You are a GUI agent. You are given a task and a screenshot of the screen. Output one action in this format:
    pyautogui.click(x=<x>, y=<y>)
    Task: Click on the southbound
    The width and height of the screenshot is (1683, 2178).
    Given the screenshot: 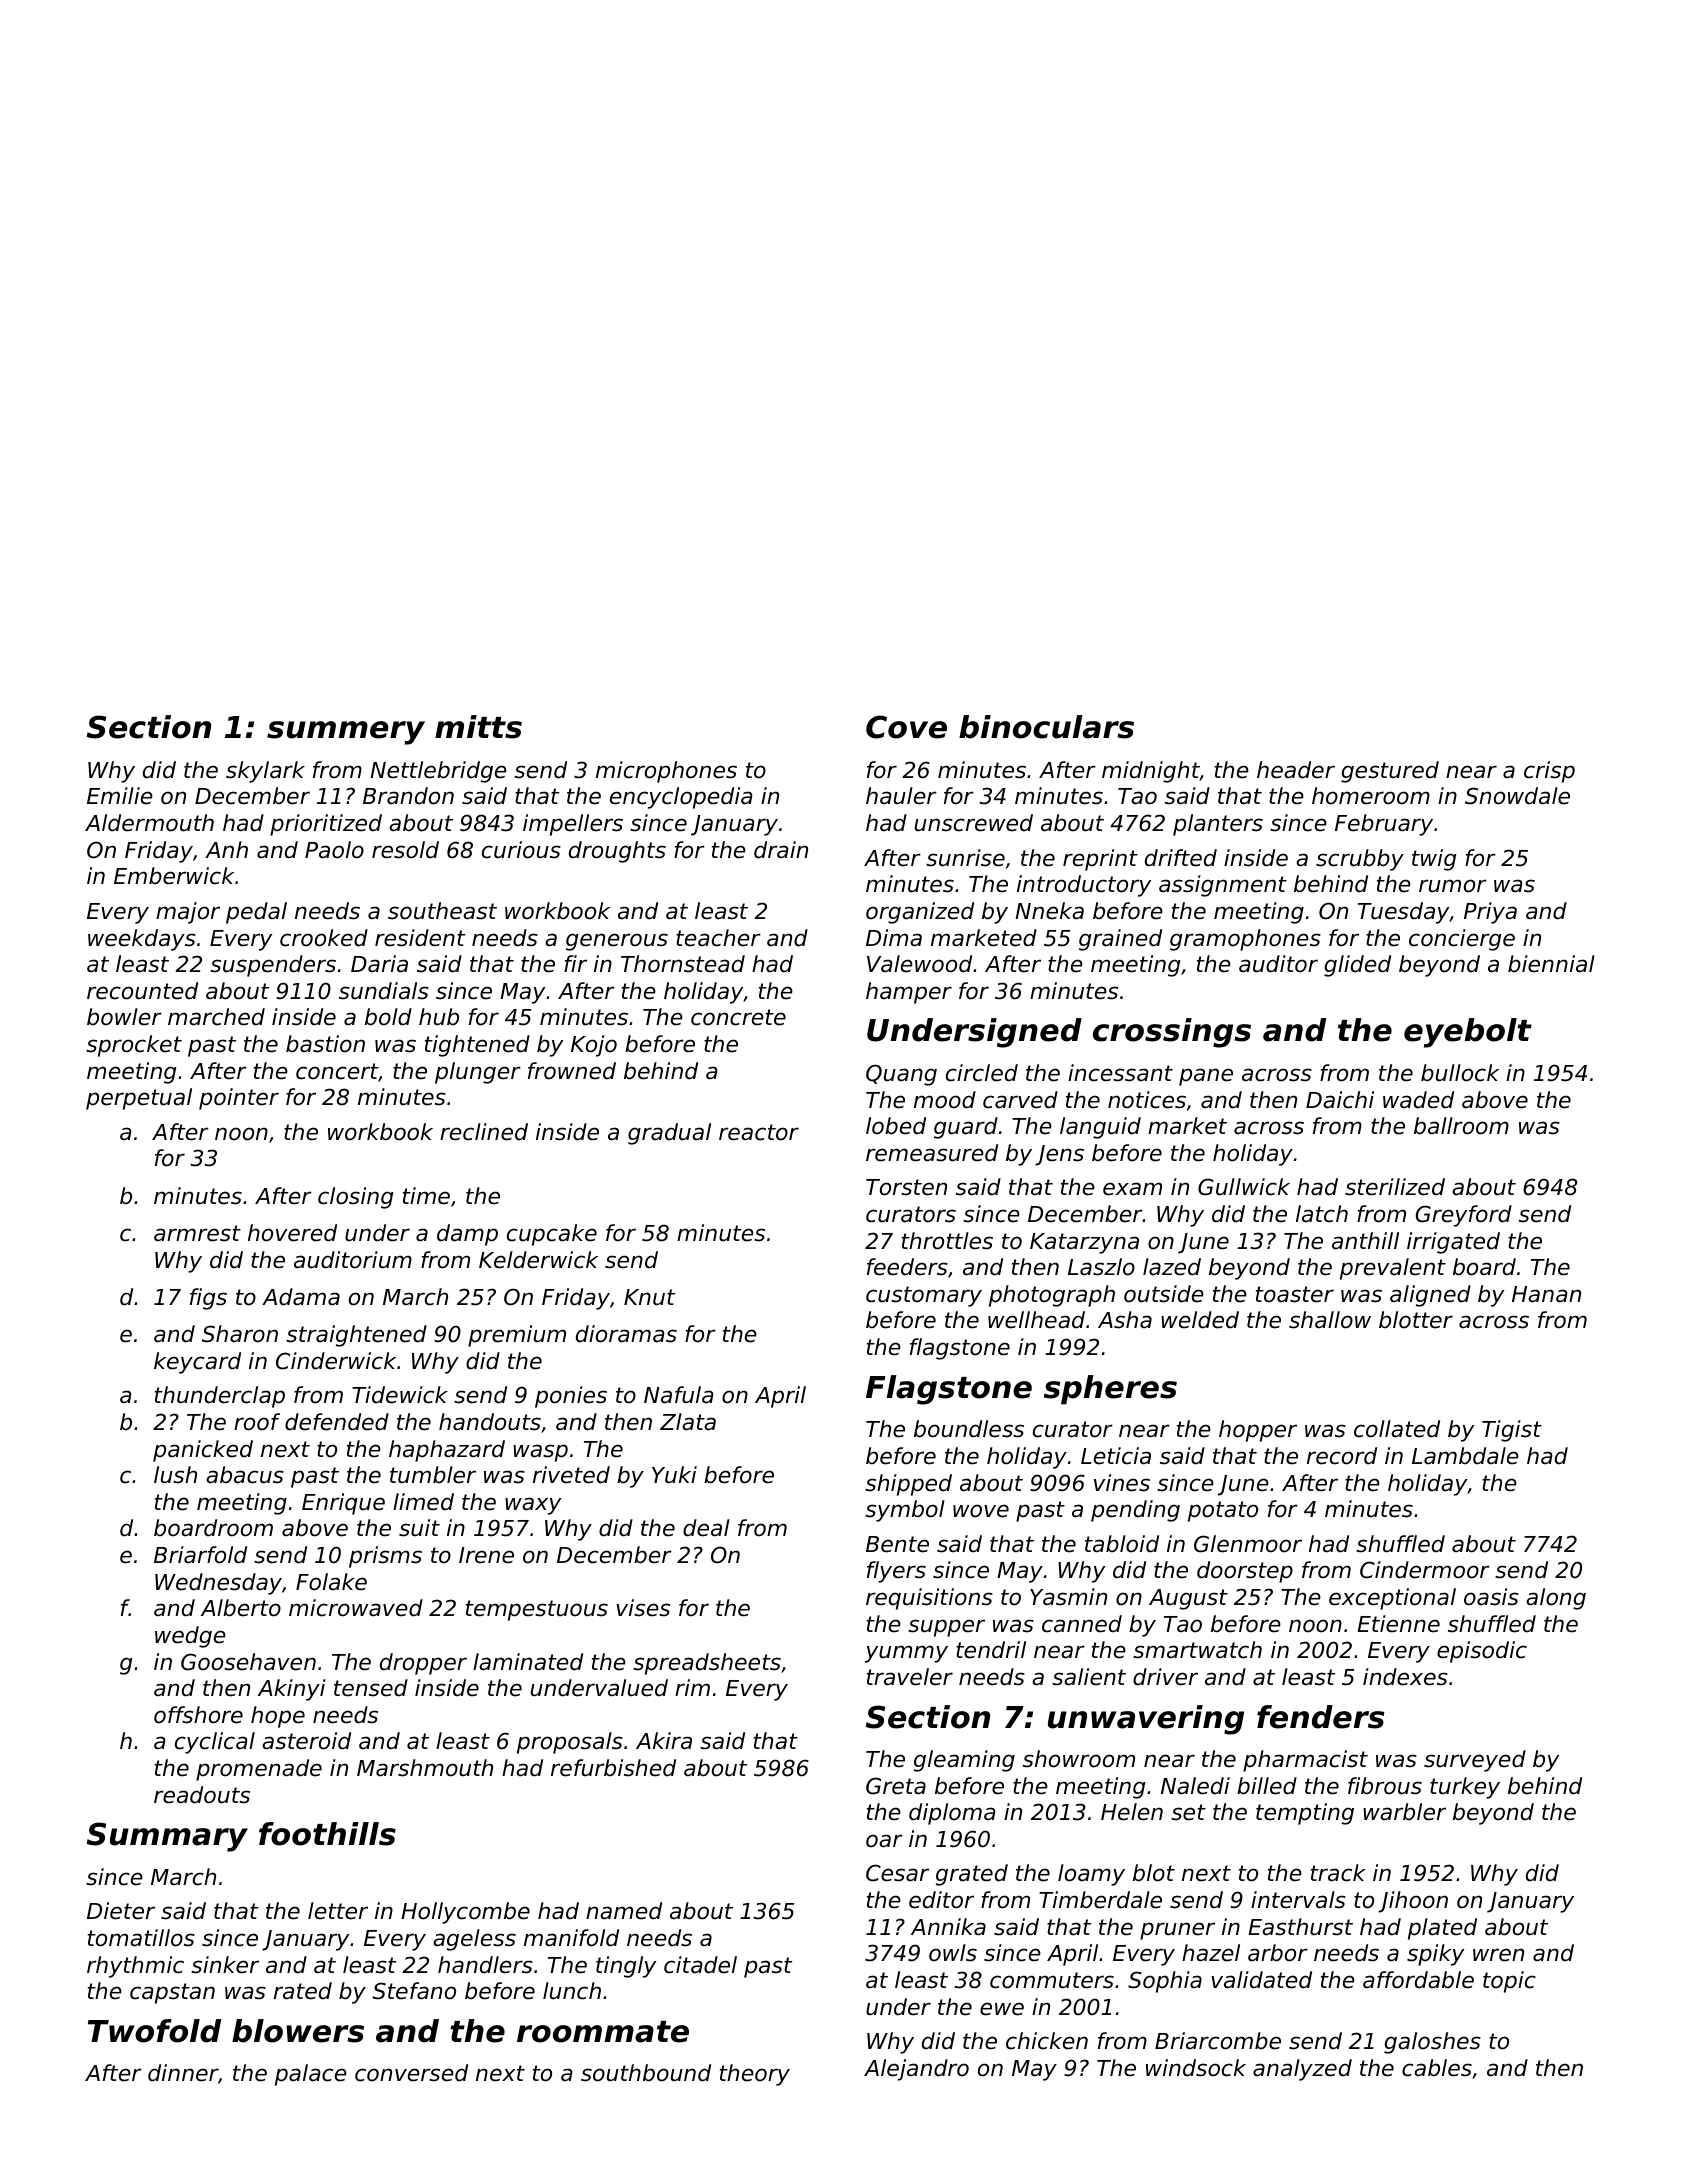 What is the action you would take?
    pyautogui.click(x=646, y=2073)
